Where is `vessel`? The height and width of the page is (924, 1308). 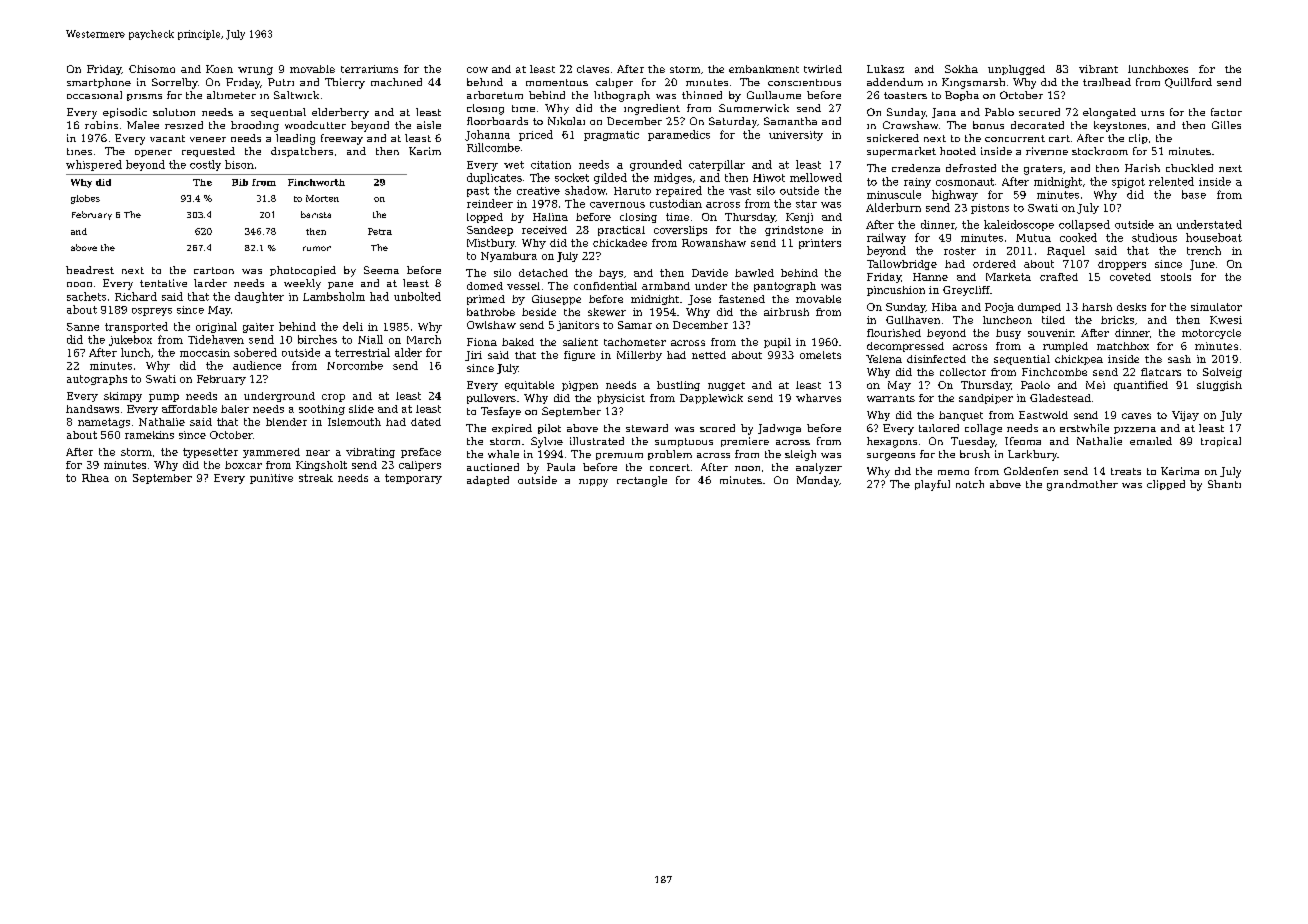 vessel is located at coordinates (523, 286).
